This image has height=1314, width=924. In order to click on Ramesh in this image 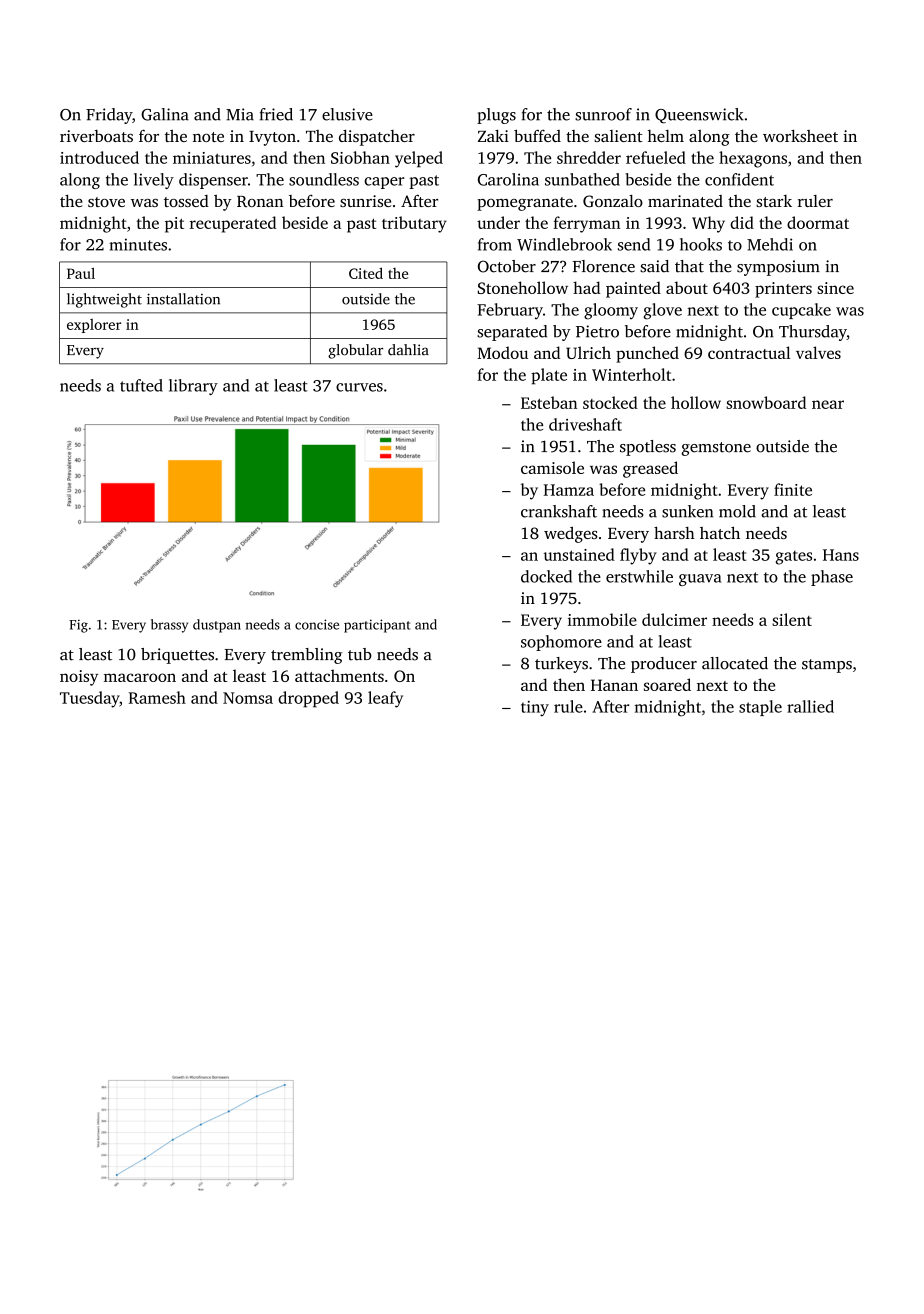, I will do `click(157, 697)`.
